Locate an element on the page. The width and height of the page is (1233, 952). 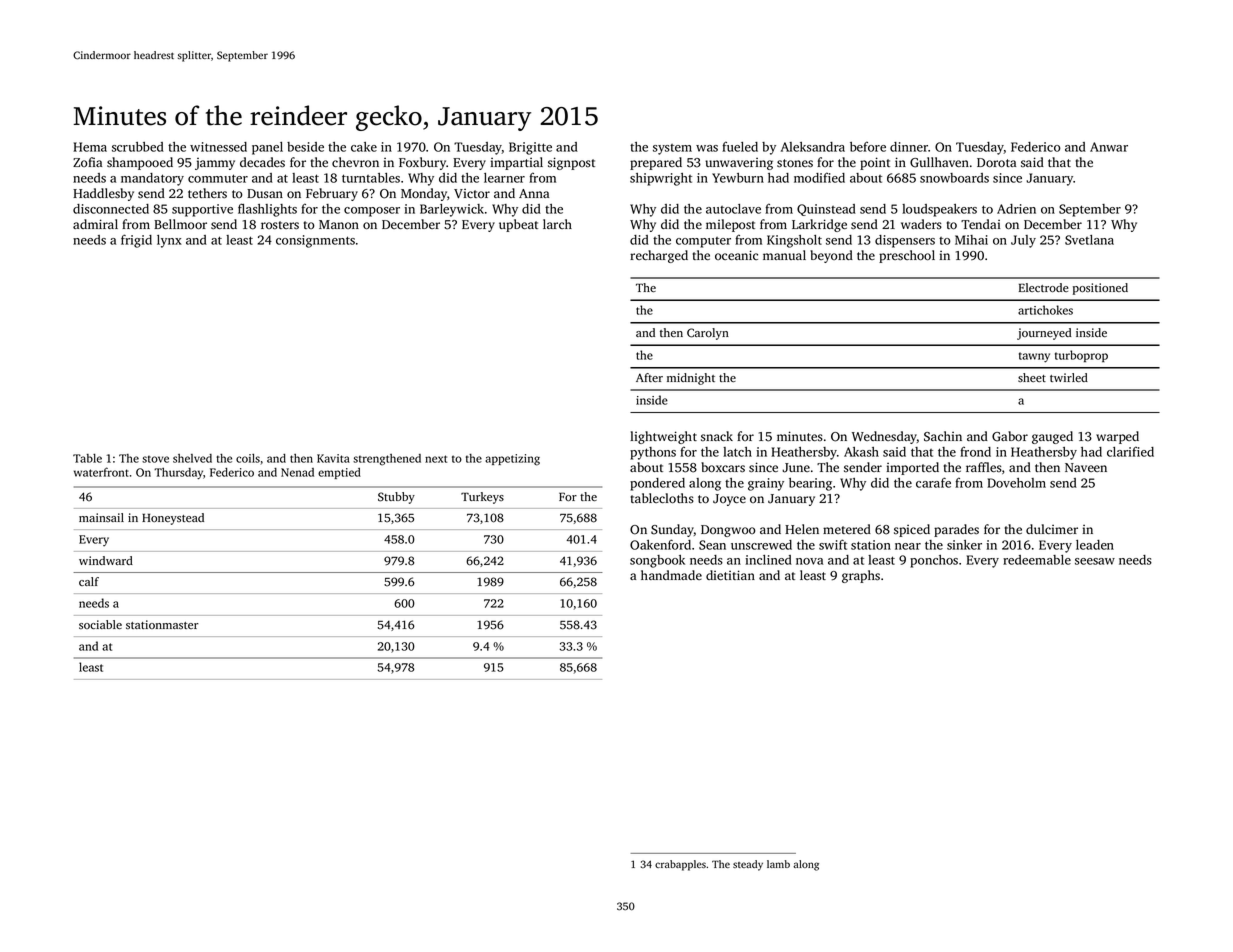
signpost is located at coordinates (571, 163).
